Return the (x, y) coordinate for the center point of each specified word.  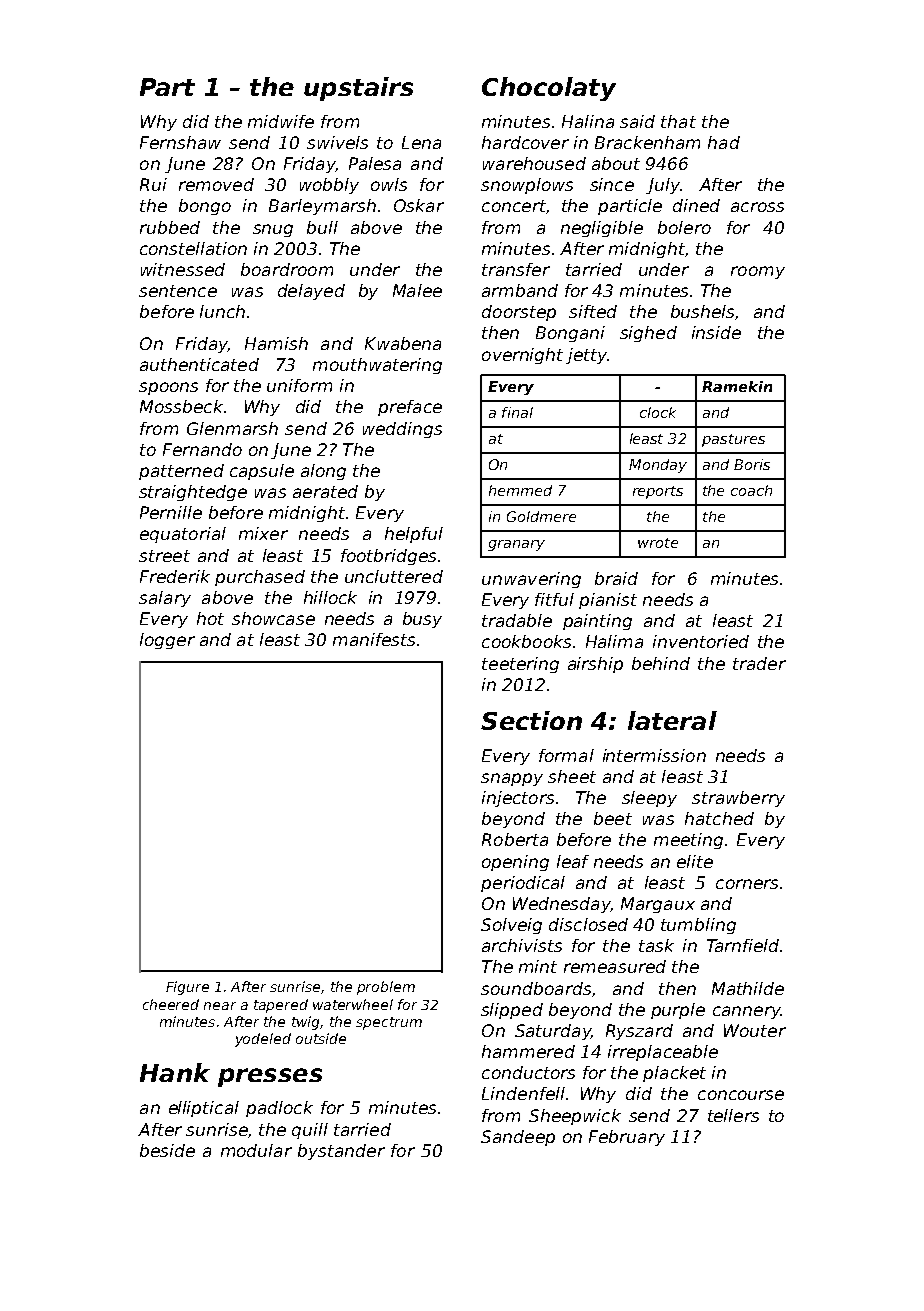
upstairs (358, 89)
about (616, 163)
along (323, 472)
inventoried (701, 641)
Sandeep (518, 1138)
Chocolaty (549, 89)
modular (256, 1150)
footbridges (388, 557)
